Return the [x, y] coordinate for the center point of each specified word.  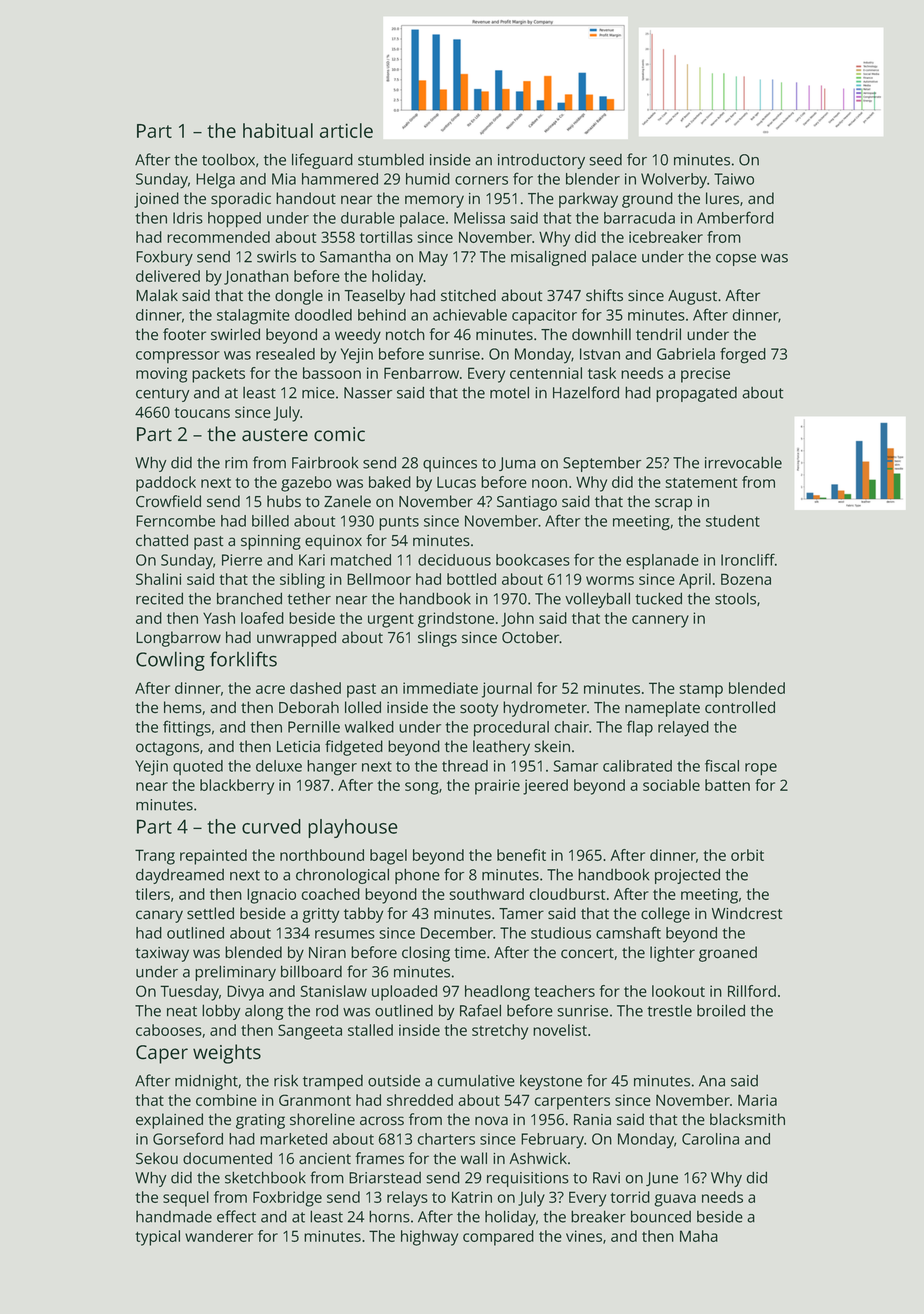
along [264, 1012]
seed [605, 160]
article [346, 130]
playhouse [353, 828]
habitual [278, 130]
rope [761, 769]
